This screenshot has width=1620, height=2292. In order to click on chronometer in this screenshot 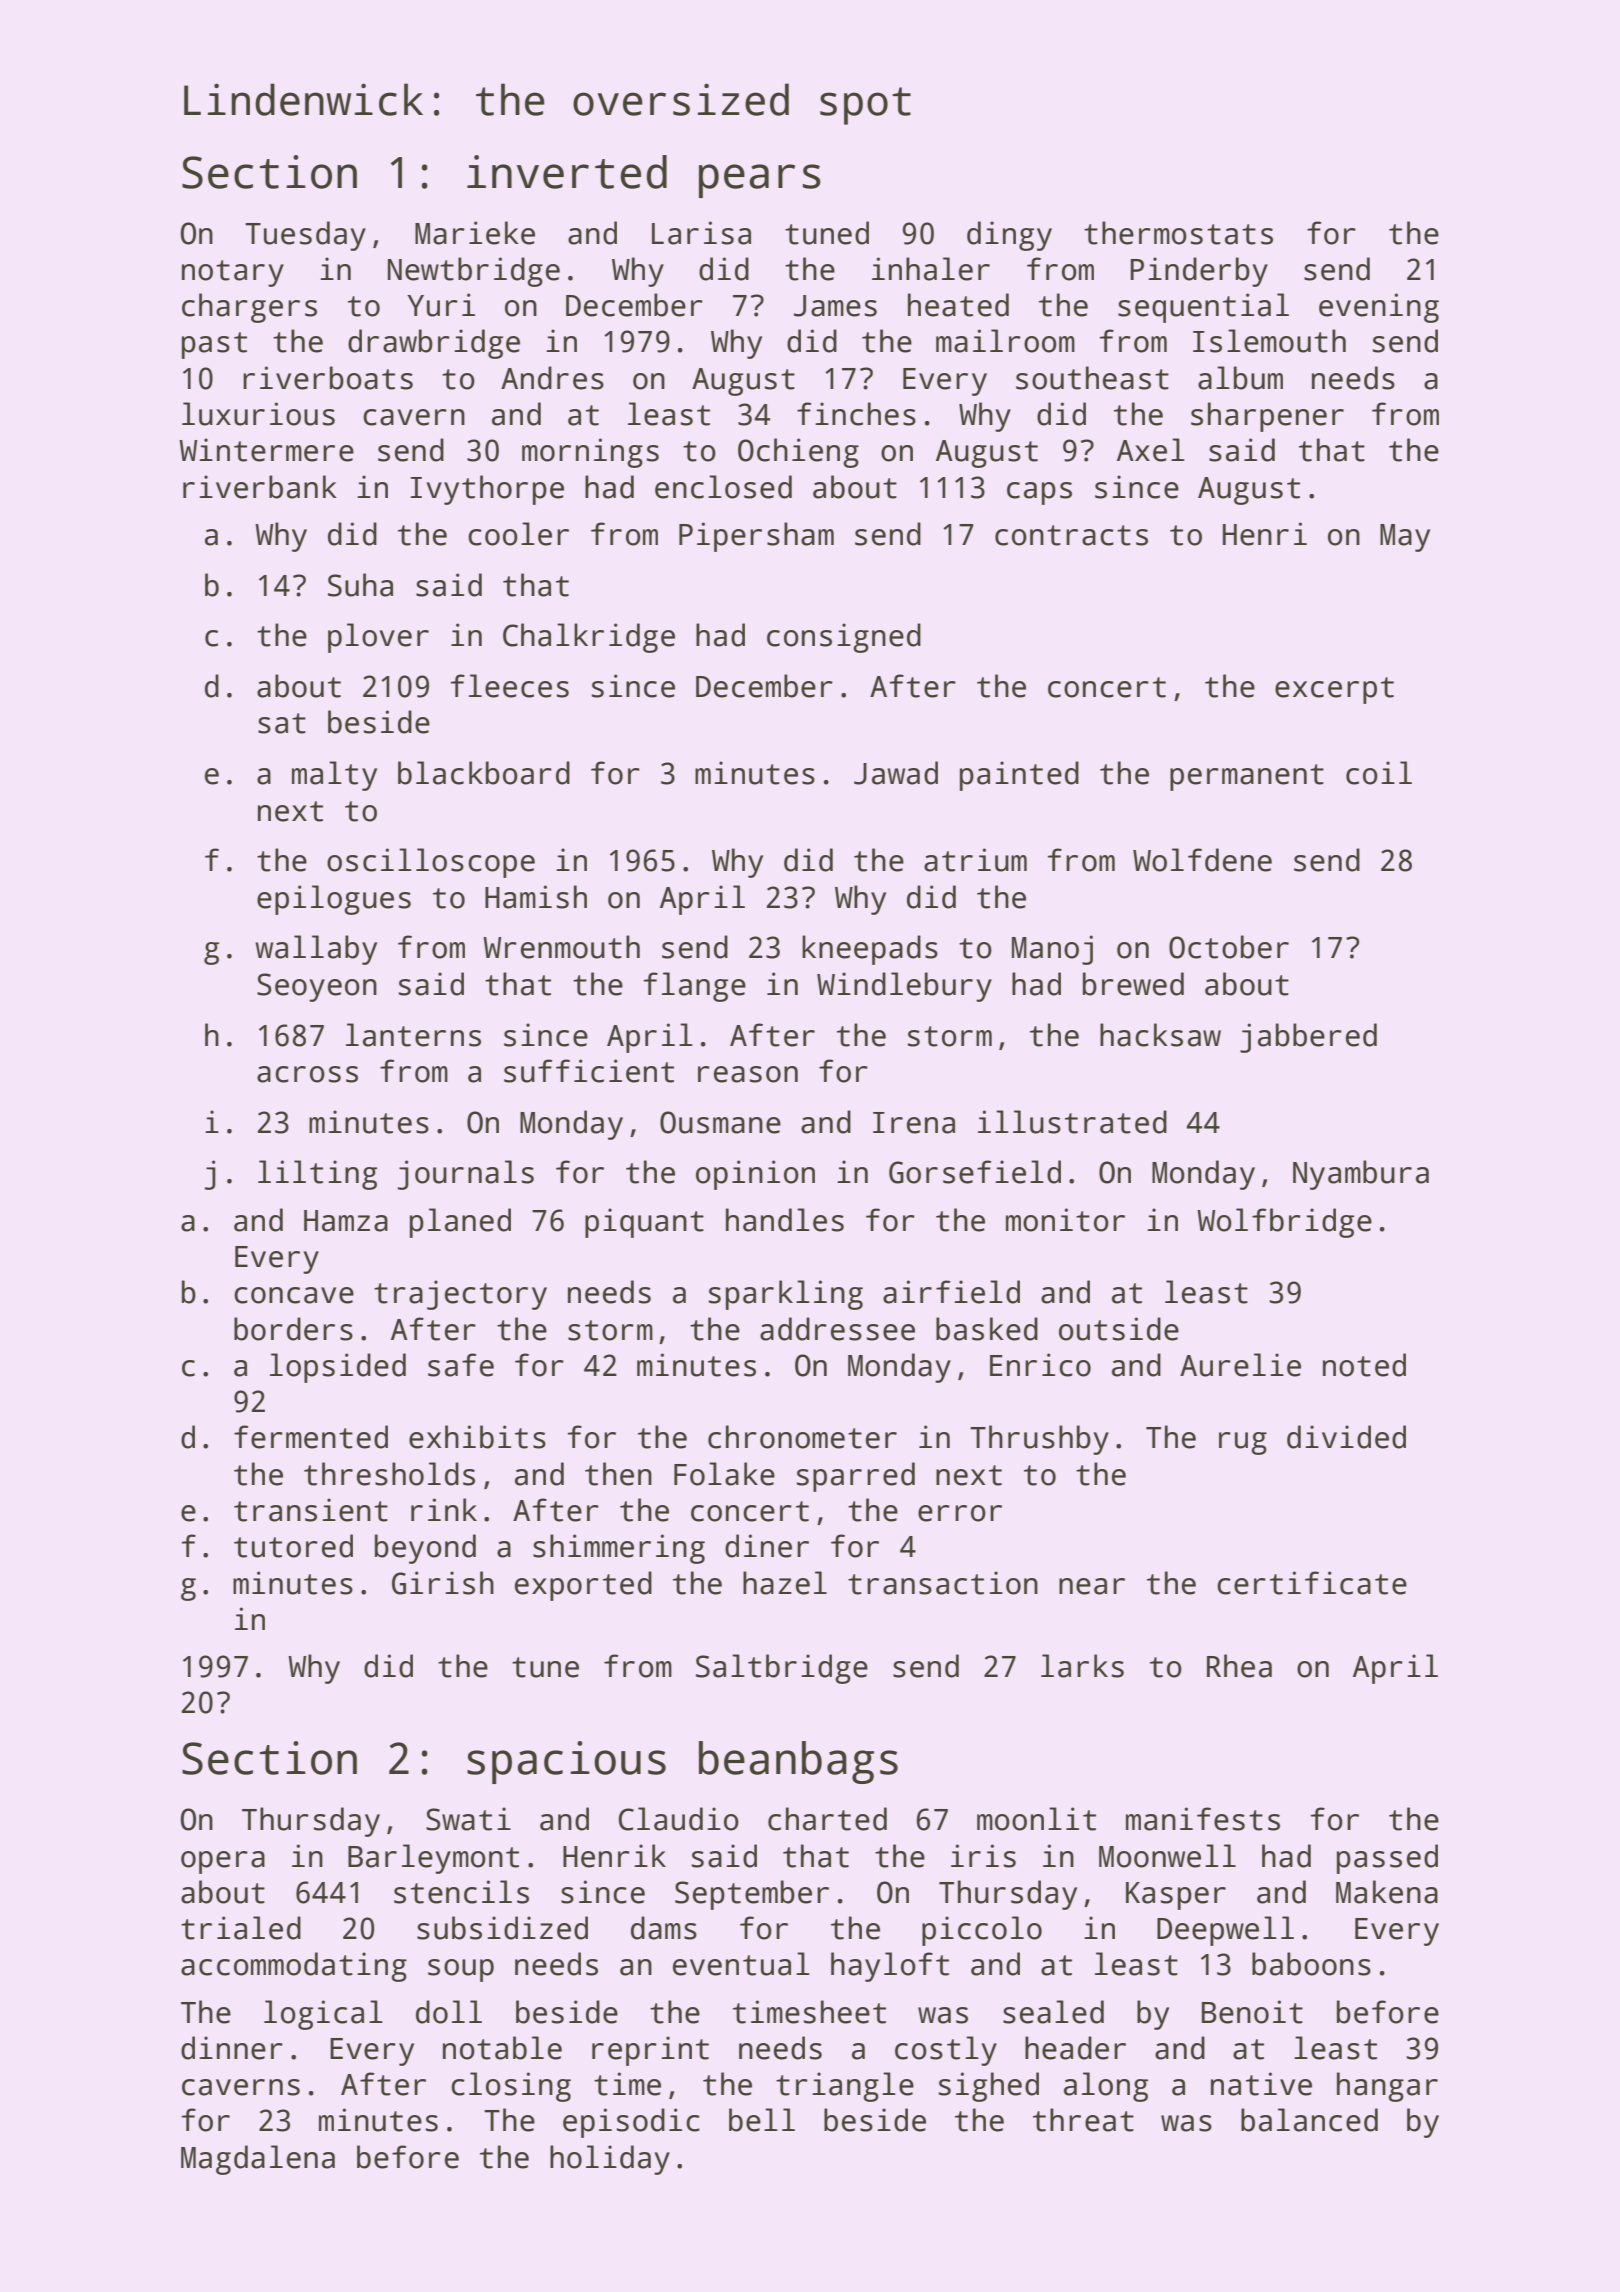, I will do `click(802, 1437)`.
